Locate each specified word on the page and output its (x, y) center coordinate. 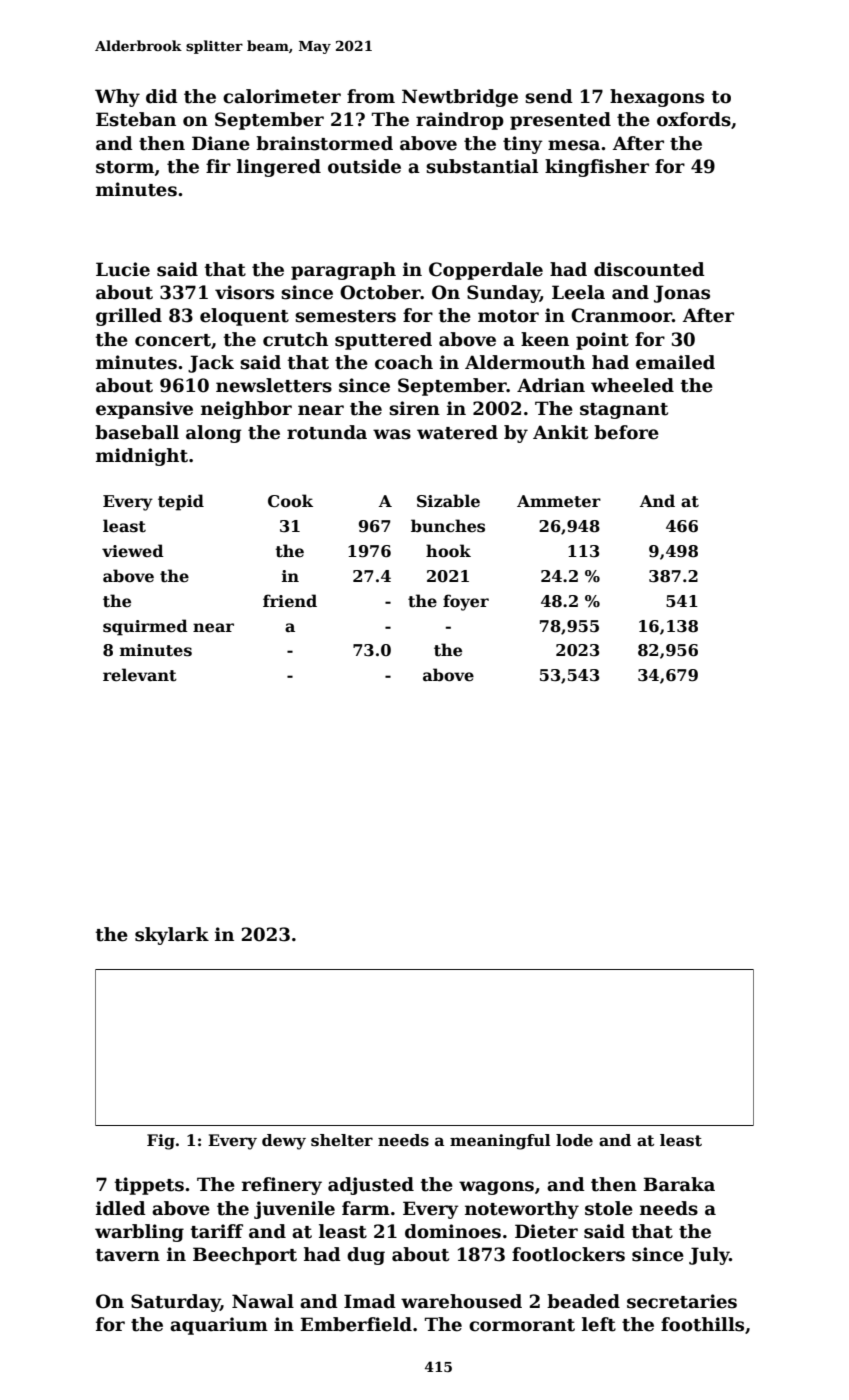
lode (574, 1140)
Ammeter (559, 501)
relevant (140, 675)
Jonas (682, 294)
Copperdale (486, 271)
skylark (172, 936)
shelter (342, 1140)
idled (121, 1208)
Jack (211, 364)
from (371, 96)
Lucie (123, 269)
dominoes (453, 1231)
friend (290, 601)
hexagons (657, 98)
